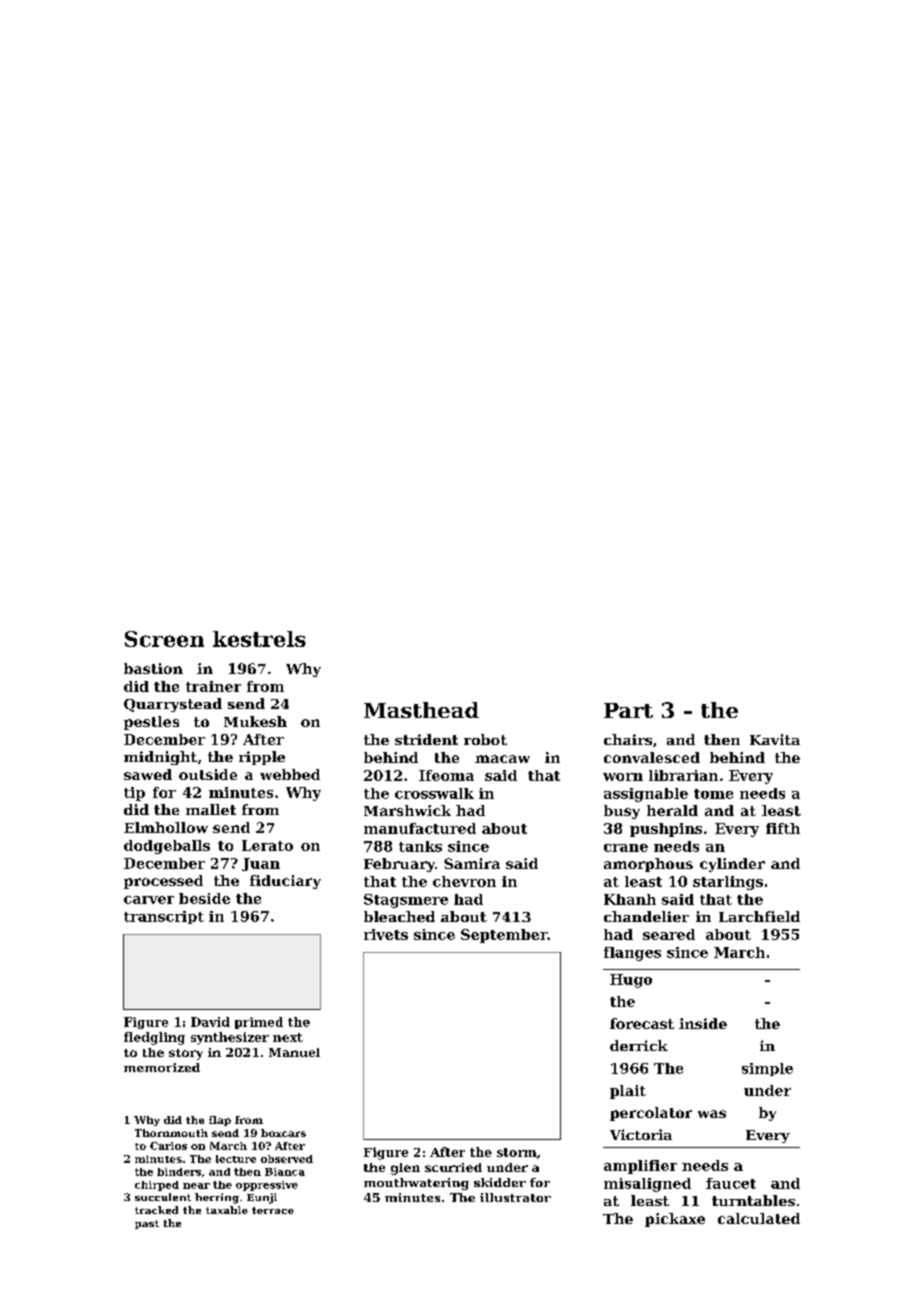 This image has width=924, height=1308. I want to click on trainer, so click(213, 686).
